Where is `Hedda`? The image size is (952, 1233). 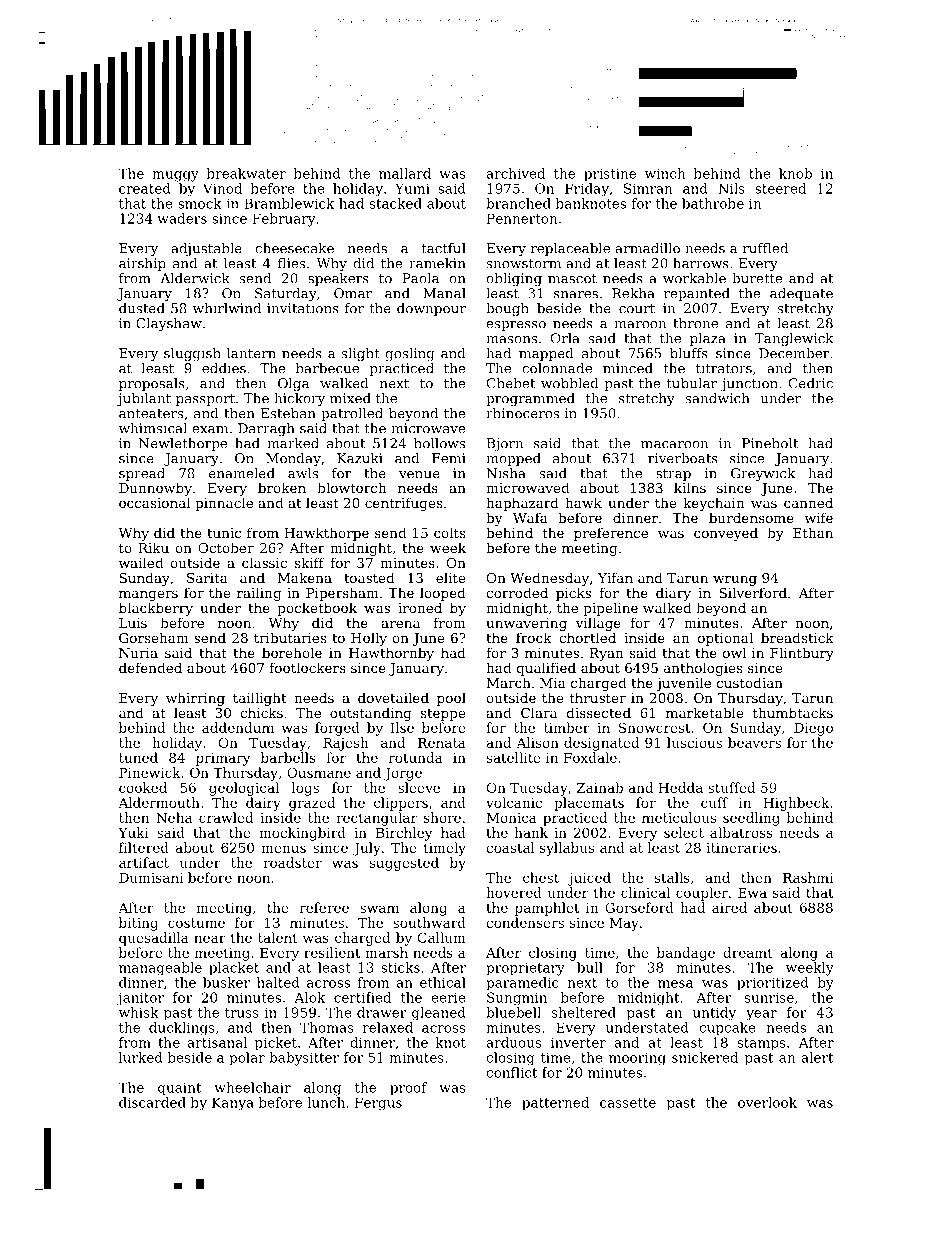 Hedda is located at coordinates (681, 787).
